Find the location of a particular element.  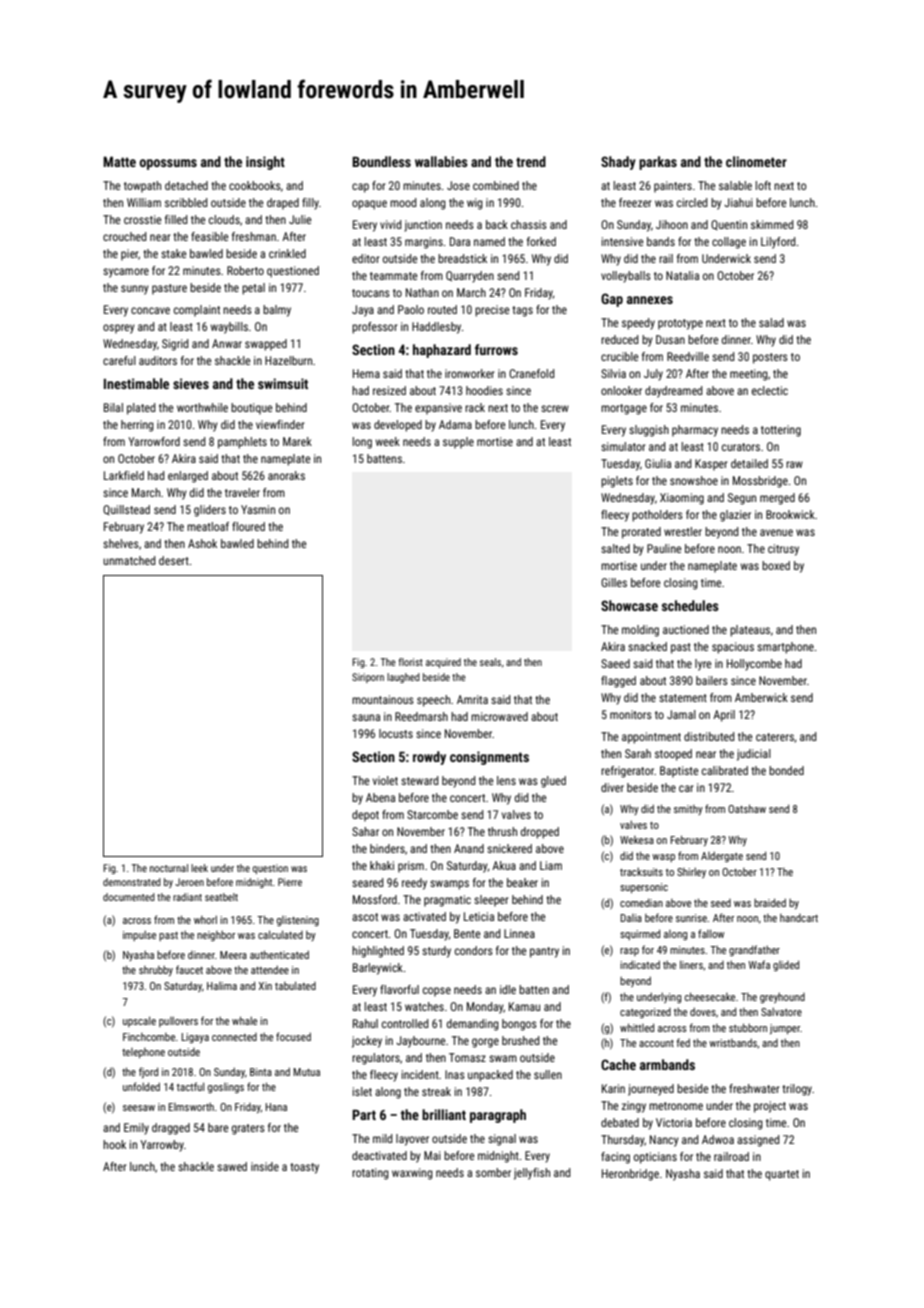

mountainous is located at coordinates (383, 699).
